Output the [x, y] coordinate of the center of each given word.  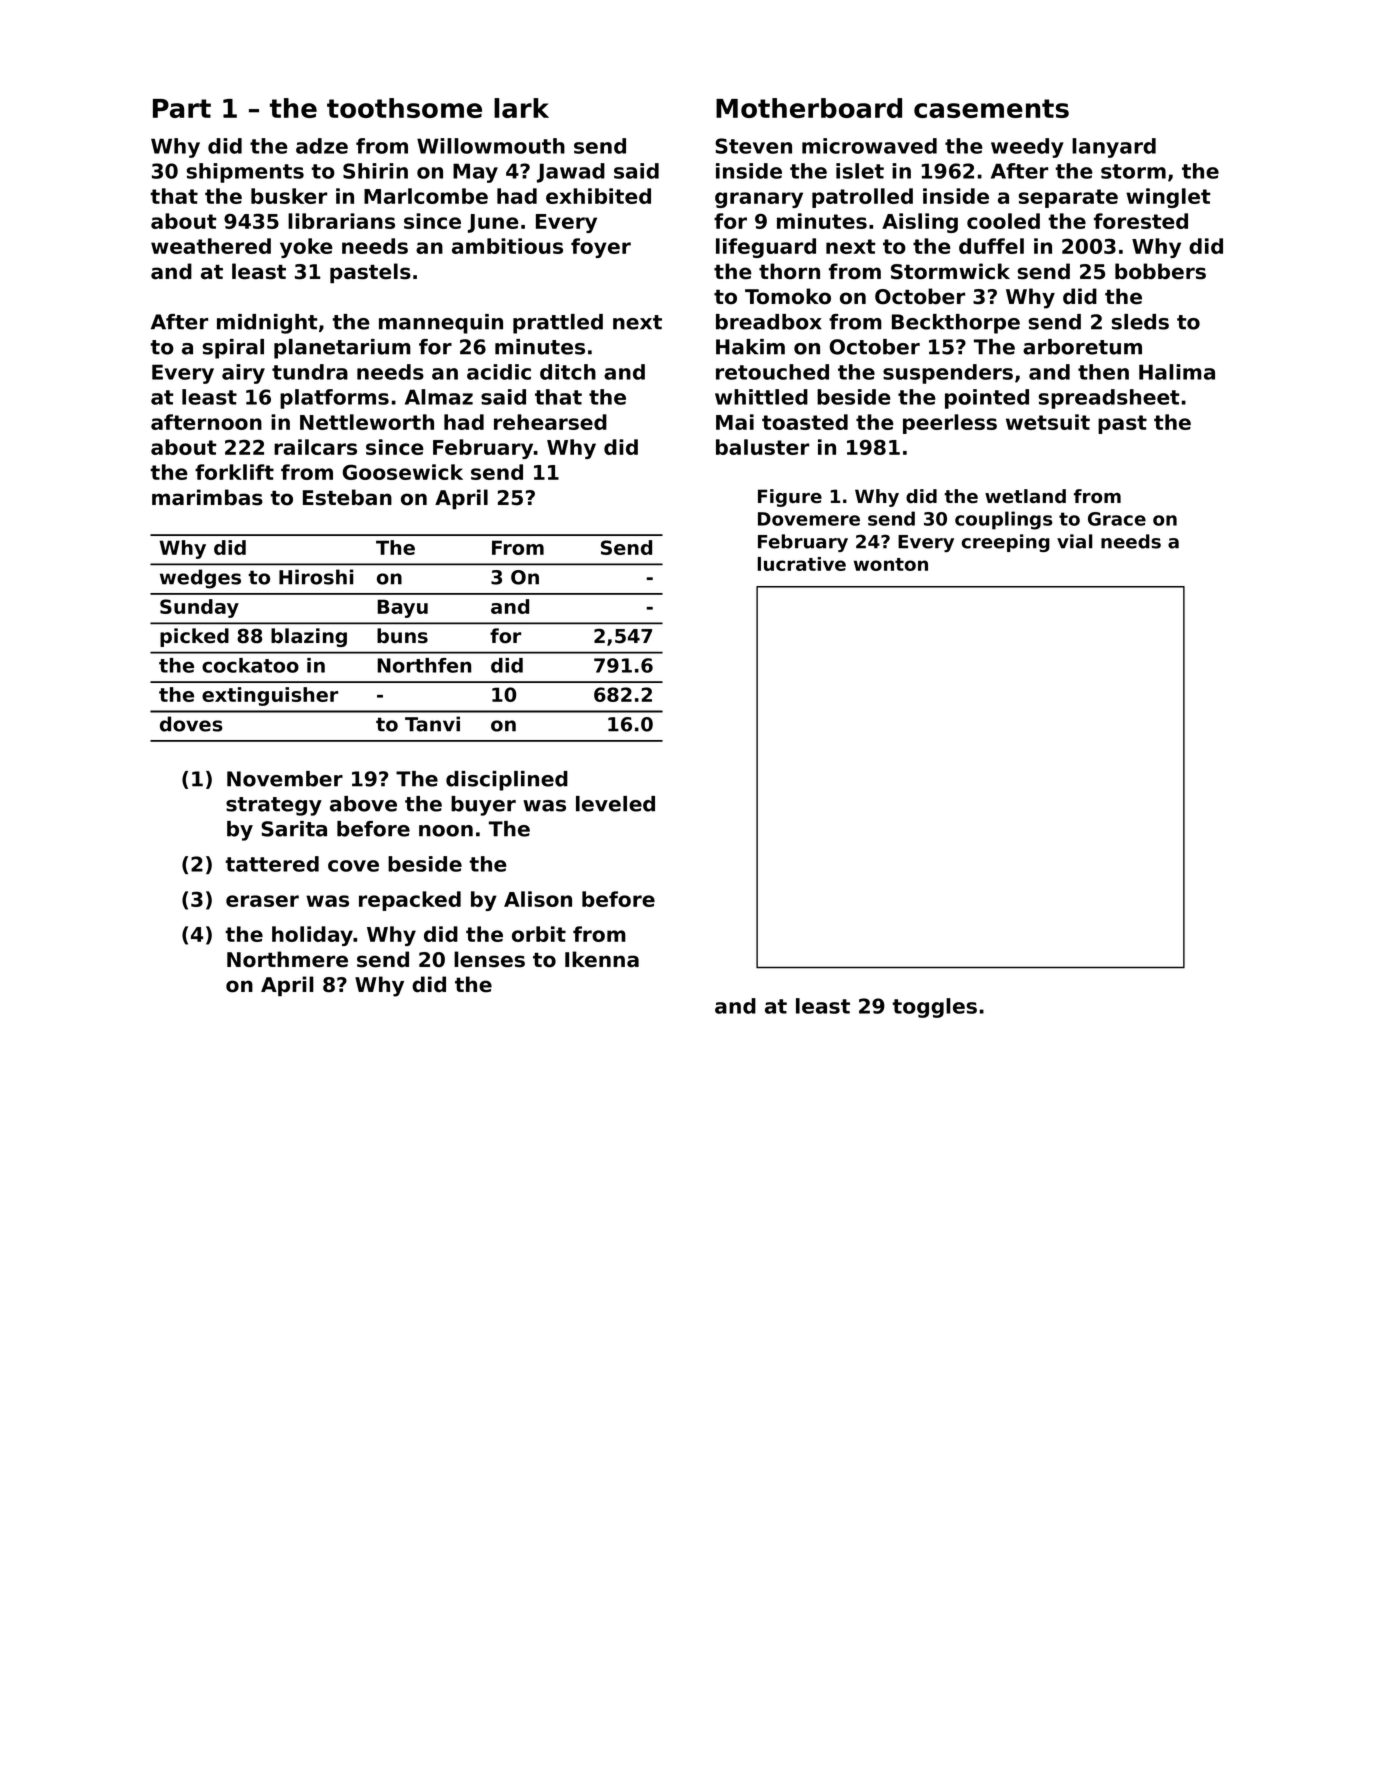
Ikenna [602, 959]
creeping [1006, 543]
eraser [262, 901]
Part [182, 108]
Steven [753, 146]
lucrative [802, 564]
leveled [615, 804]
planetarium [342, 349]
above [363, 804]
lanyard [1114, 148]
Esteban [347, 497]
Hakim [750, 347]
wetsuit [1048, 422]
